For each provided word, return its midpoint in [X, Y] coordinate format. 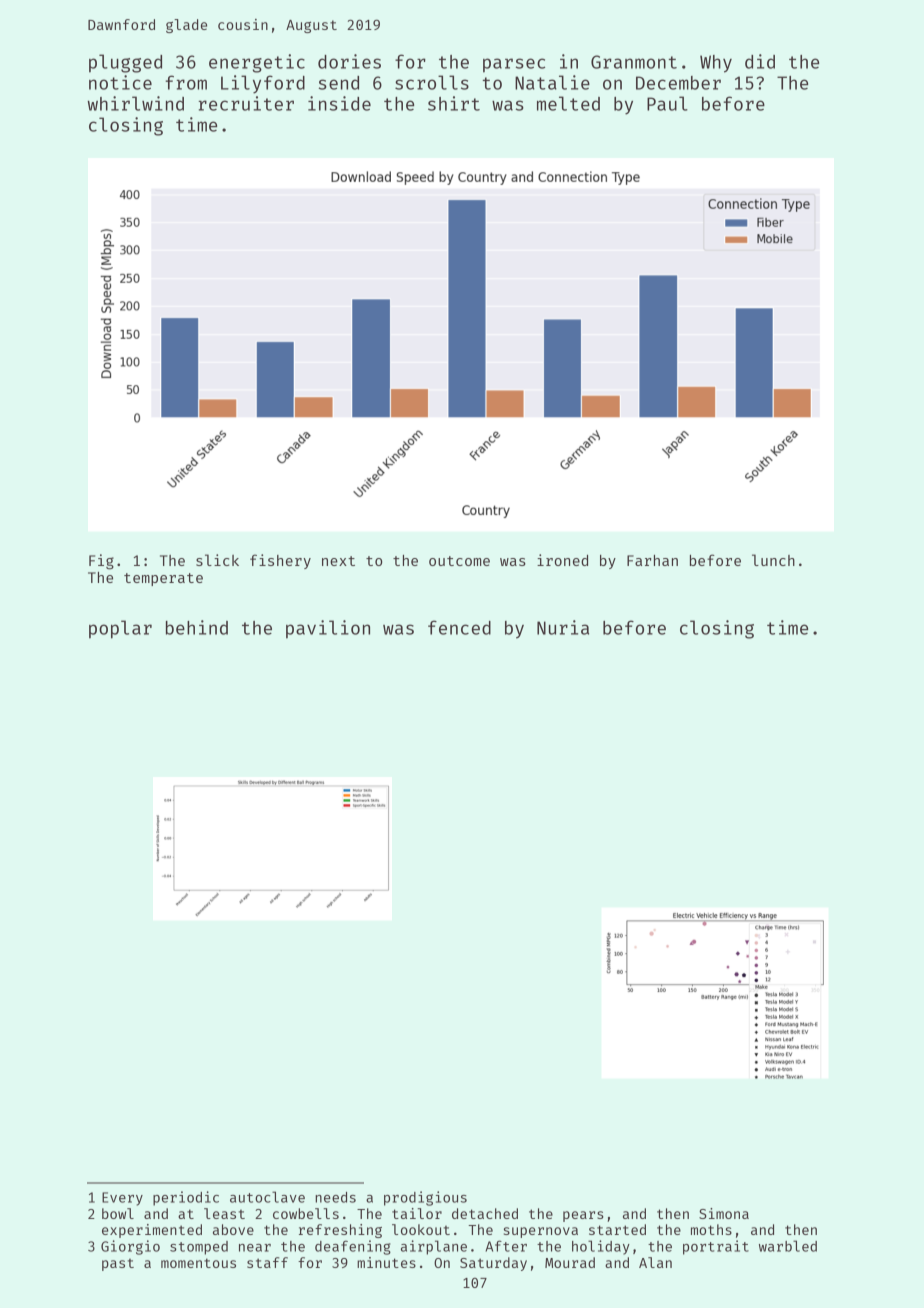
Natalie [552, 82]
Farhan [652, 560]
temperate [163, 579]
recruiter [246, 103]
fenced [459, 627]
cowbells [306, 1213]
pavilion [328, 629]
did [760, 61]
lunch [773, 560]
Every [122, 1199]
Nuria [563, 627]
